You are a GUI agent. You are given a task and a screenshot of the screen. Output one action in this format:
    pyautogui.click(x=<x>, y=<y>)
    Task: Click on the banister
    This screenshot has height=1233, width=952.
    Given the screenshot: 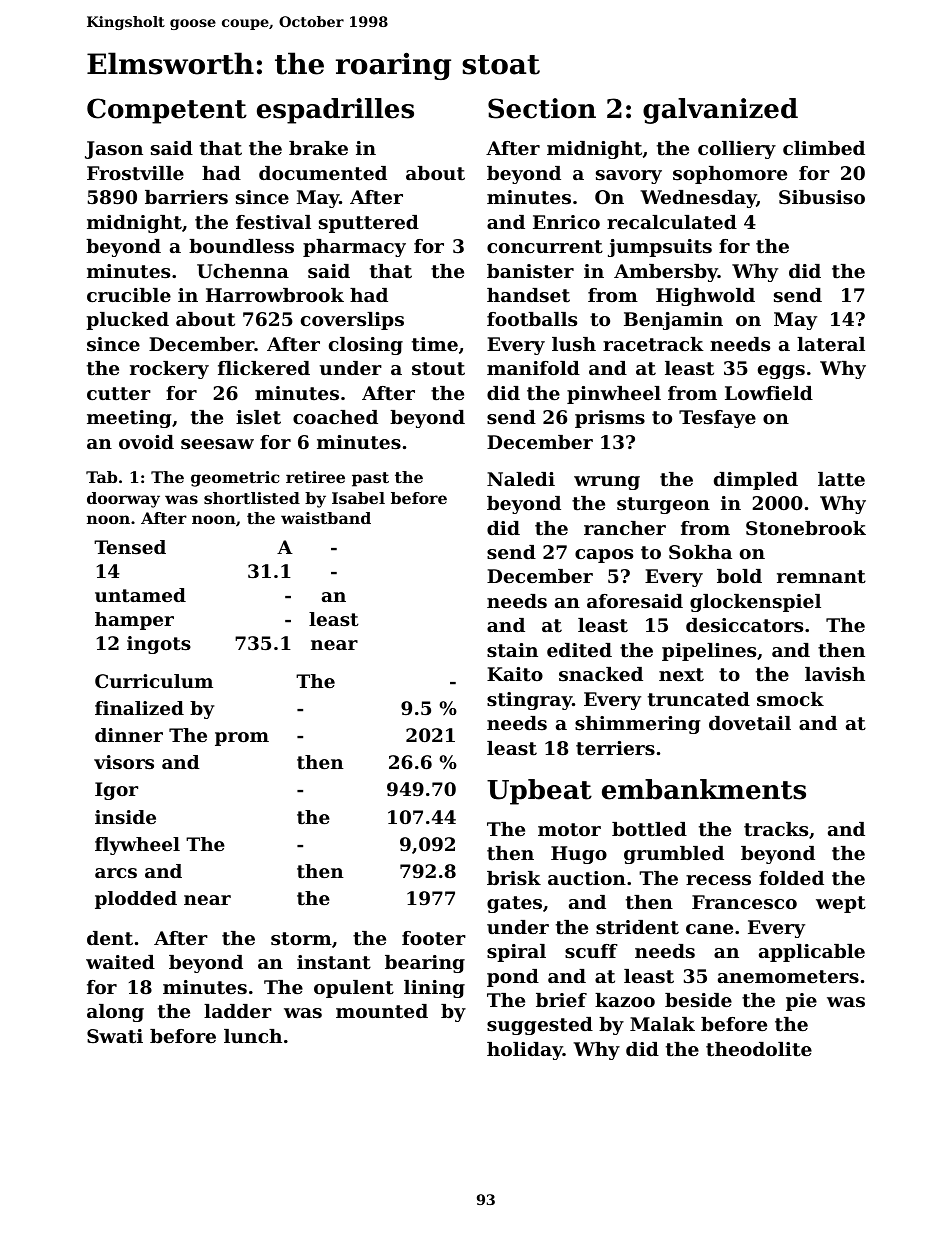 What is the action you would take?
    pyautogui.click(x=530, y=271)
